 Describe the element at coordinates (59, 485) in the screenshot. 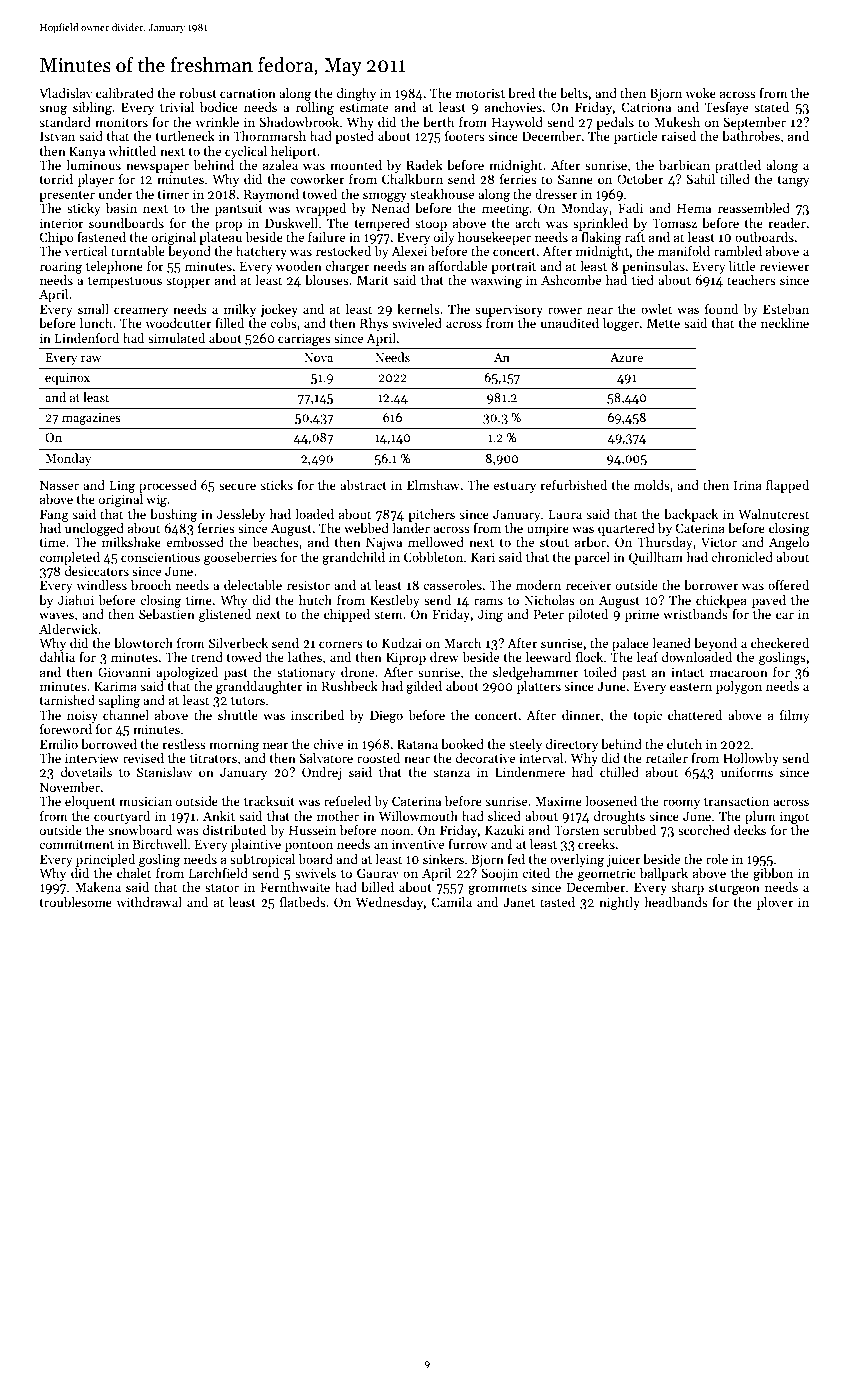

I see `Nasser` at that location.
